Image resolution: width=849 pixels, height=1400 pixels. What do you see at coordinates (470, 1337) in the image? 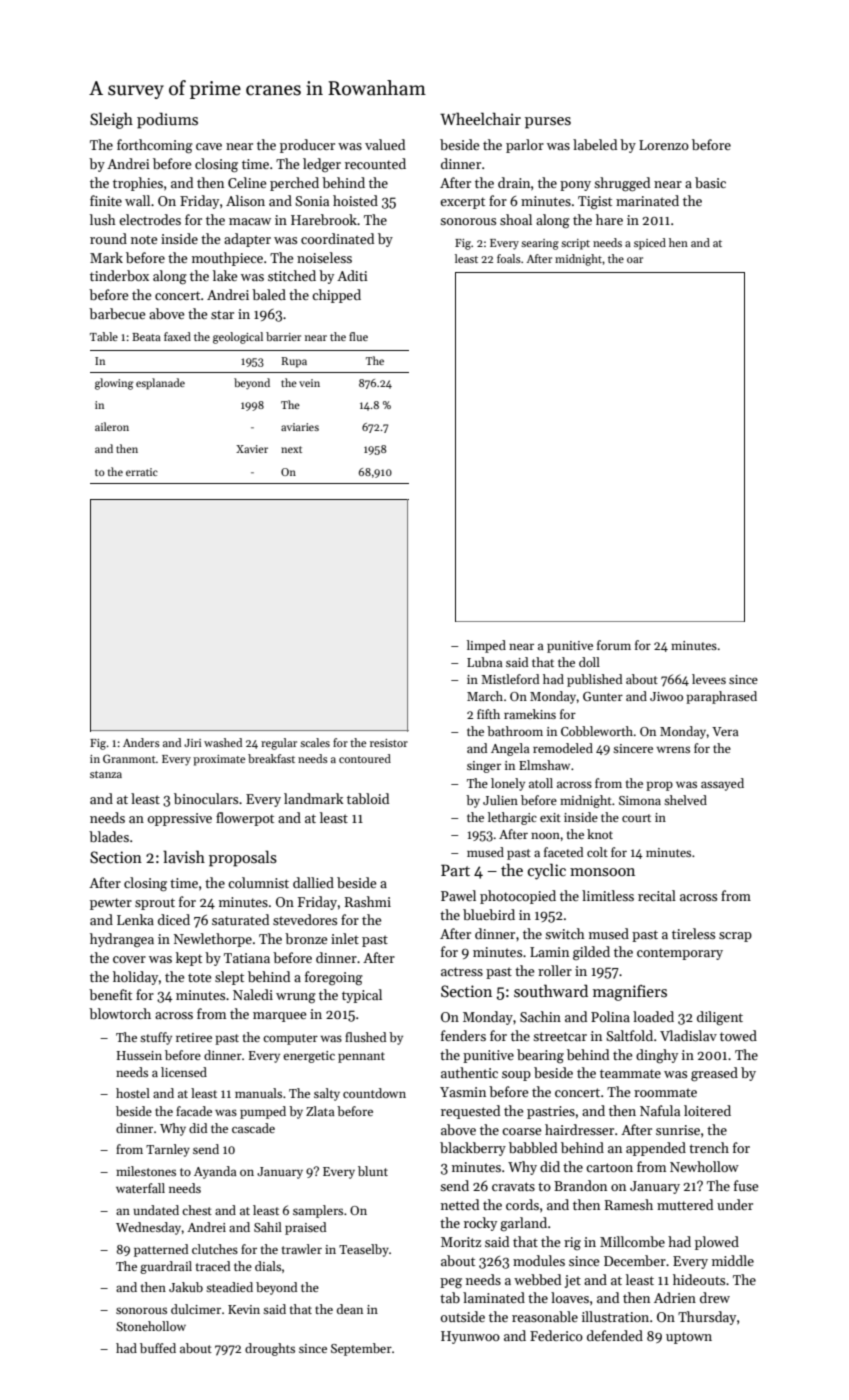
I see `Hyunwoo` at bounding box center [470, 1337].
